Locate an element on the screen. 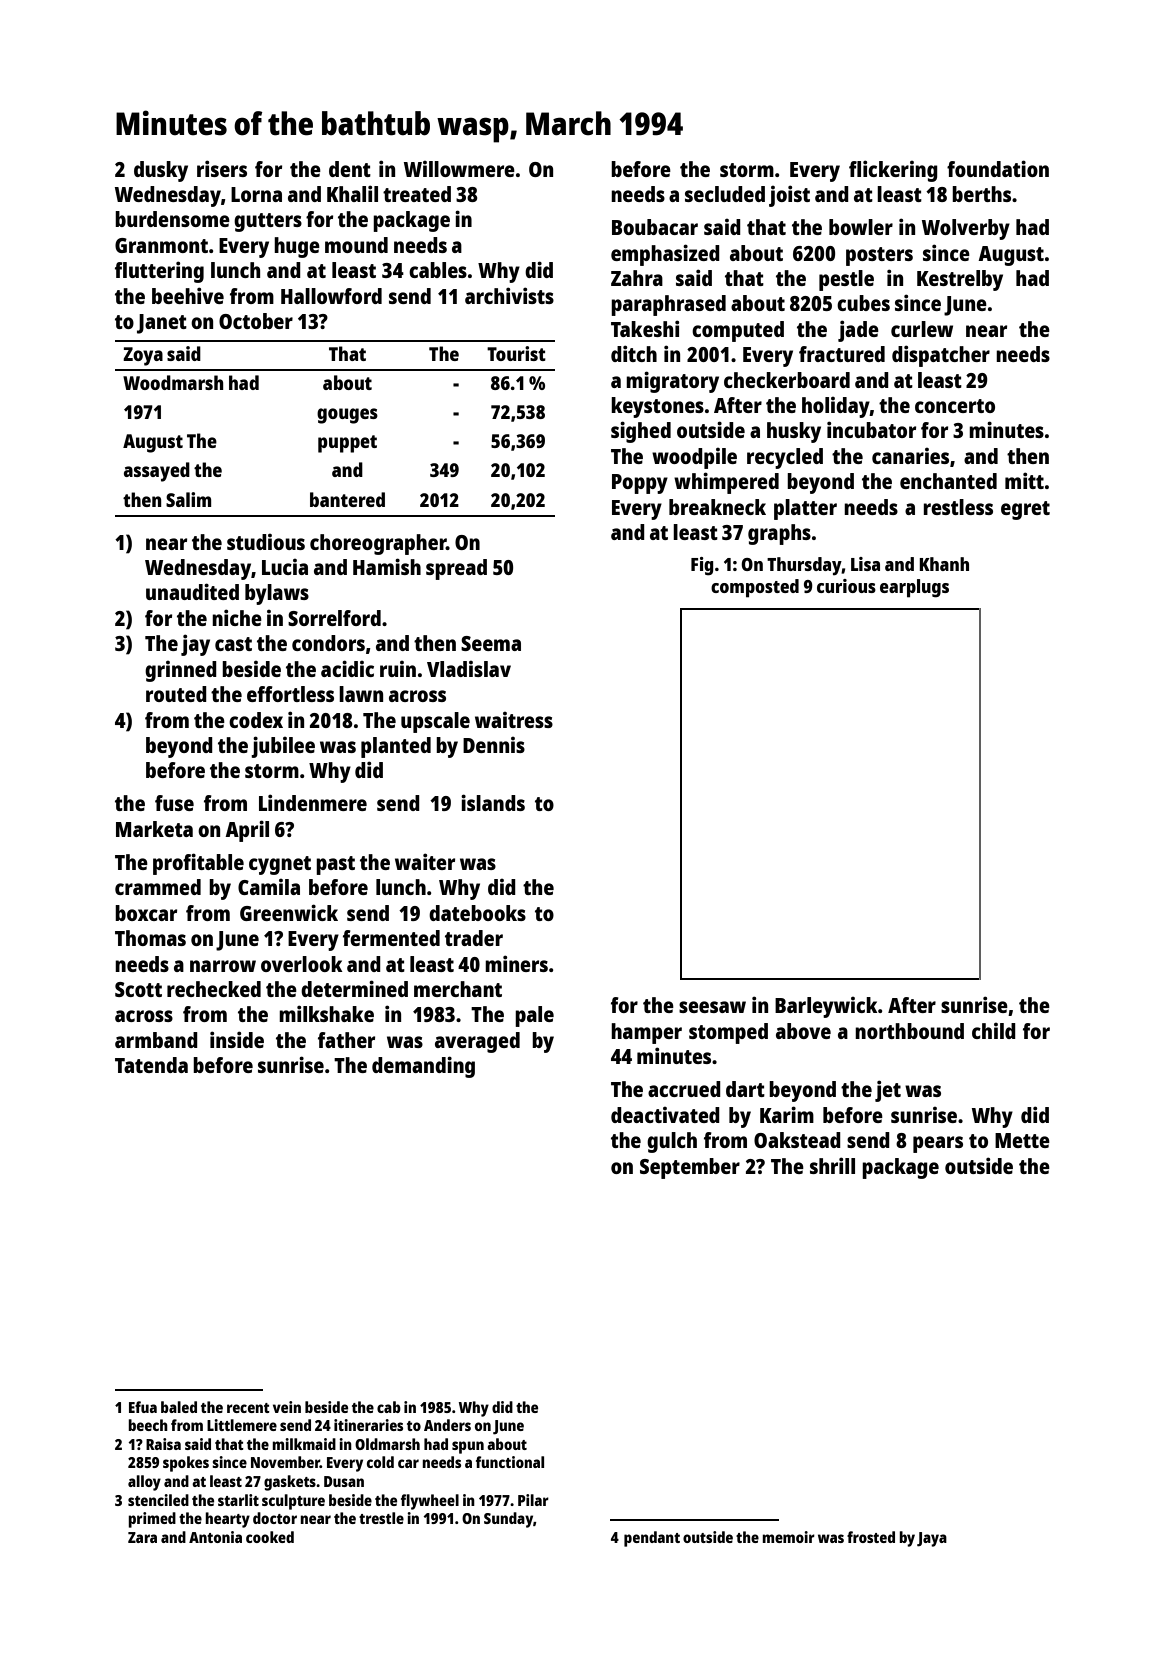 The height and width of the screenshot is (1654, 1165). September is located at coordinates (690, 1168).
